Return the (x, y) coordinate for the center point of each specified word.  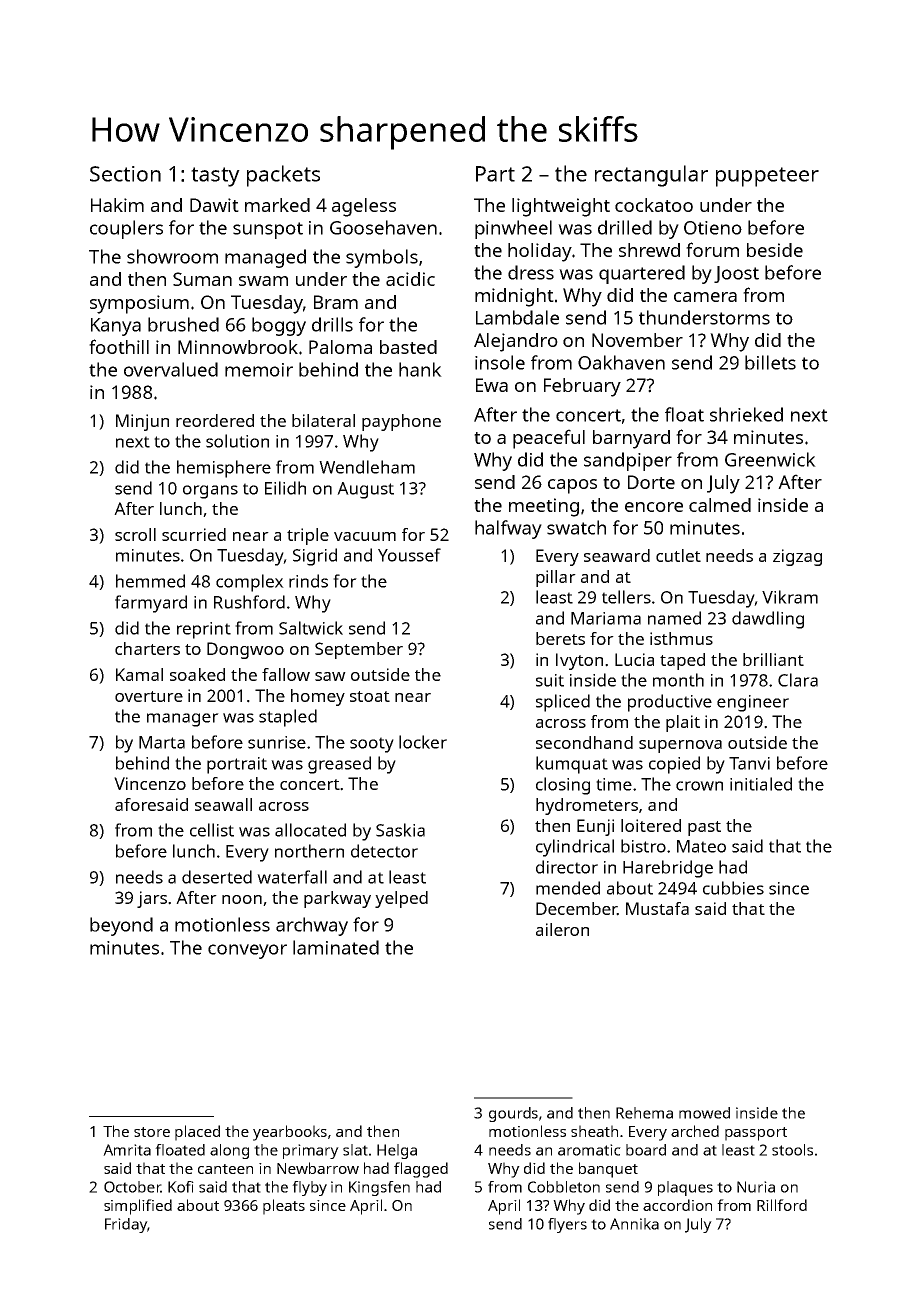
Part (495, 174)
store (152, 1132)
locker (423, 742)
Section (125, 174)
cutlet (678, 555)
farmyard (151, 604)
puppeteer (767, 177)
